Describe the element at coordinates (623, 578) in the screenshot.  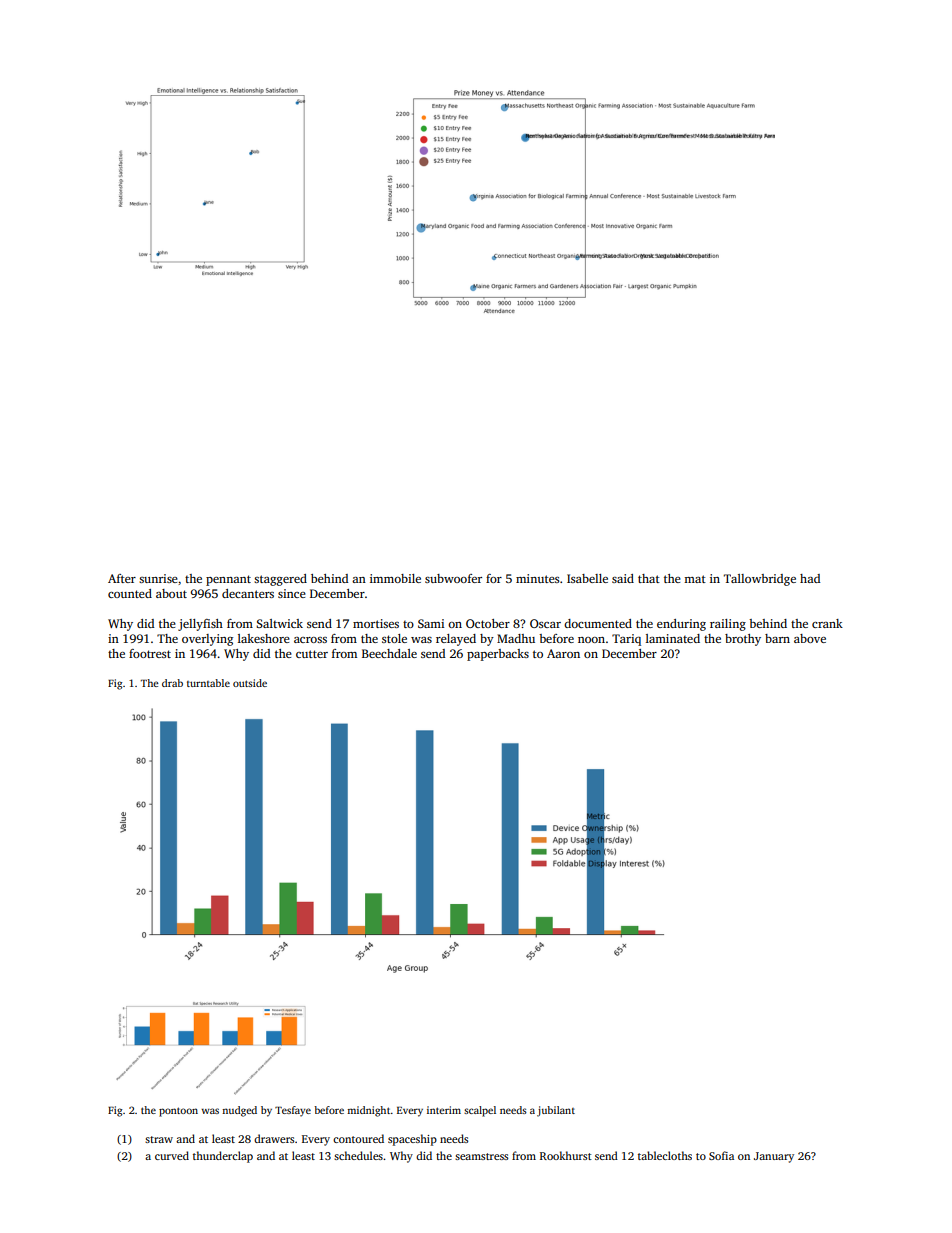
I see `said` at that location.
